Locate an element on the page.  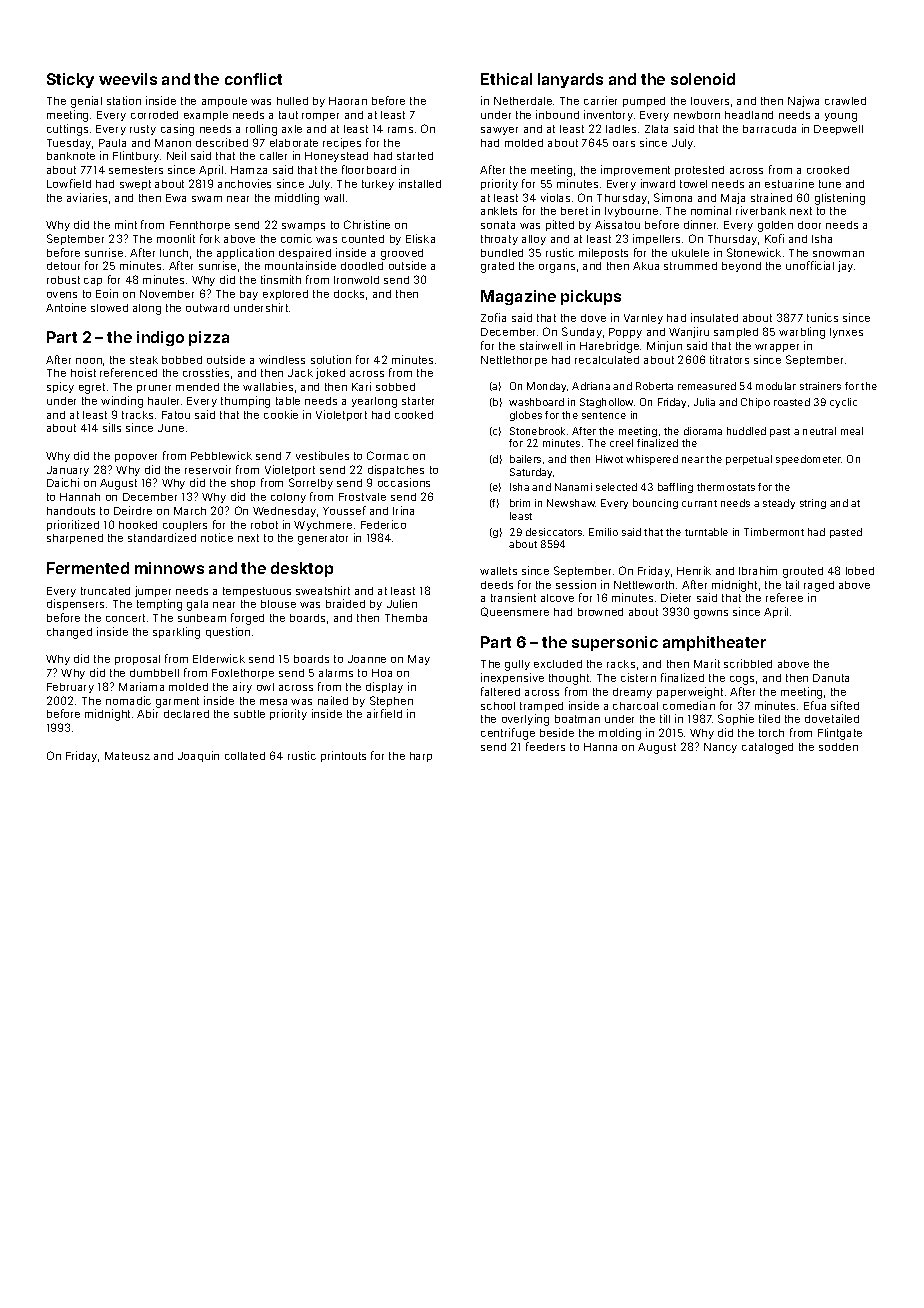
dinner is located at coordinates (700, 224).
